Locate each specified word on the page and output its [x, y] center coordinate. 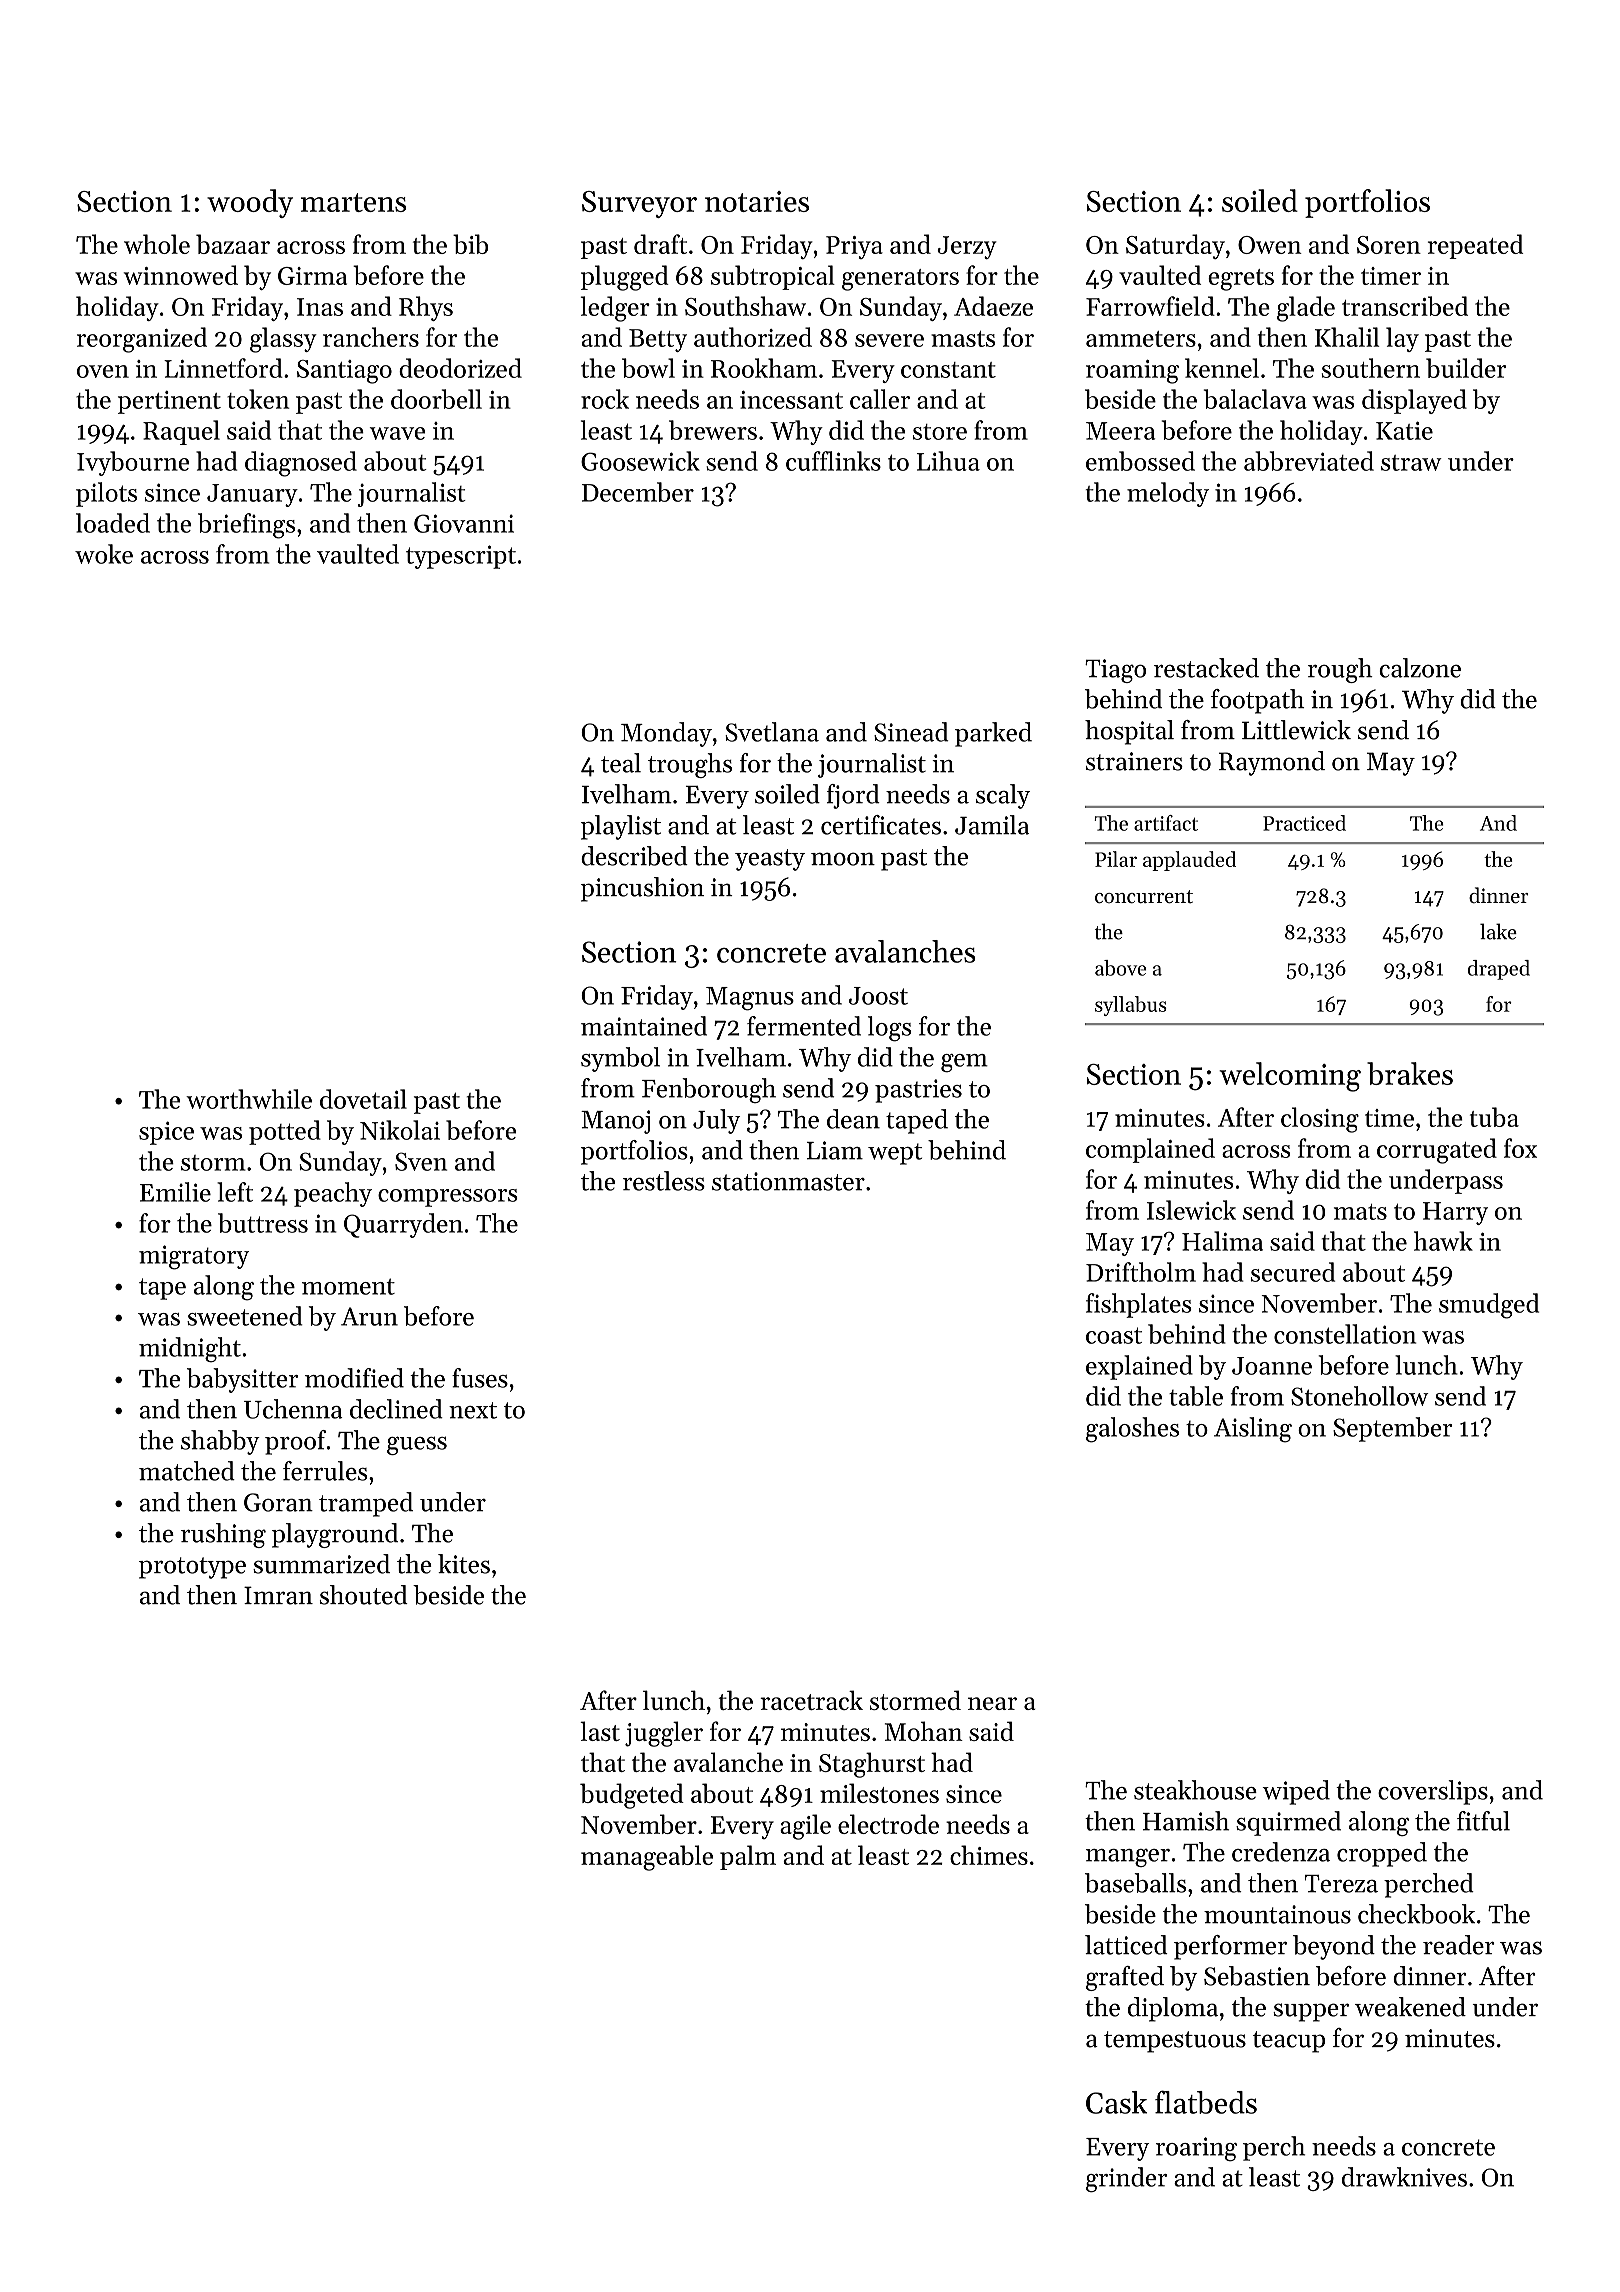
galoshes [1132, 1430]
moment [348, 1286]
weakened [1410, 2007]
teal [621, 763]
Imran [278, 1595]
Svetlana [772, 732]
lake [1498, 931]
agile [805, 1827]
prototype [192, 1568]
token [258, 399]
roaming [1132, 372]
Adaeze [993, 306]
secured [1293, 1272]
